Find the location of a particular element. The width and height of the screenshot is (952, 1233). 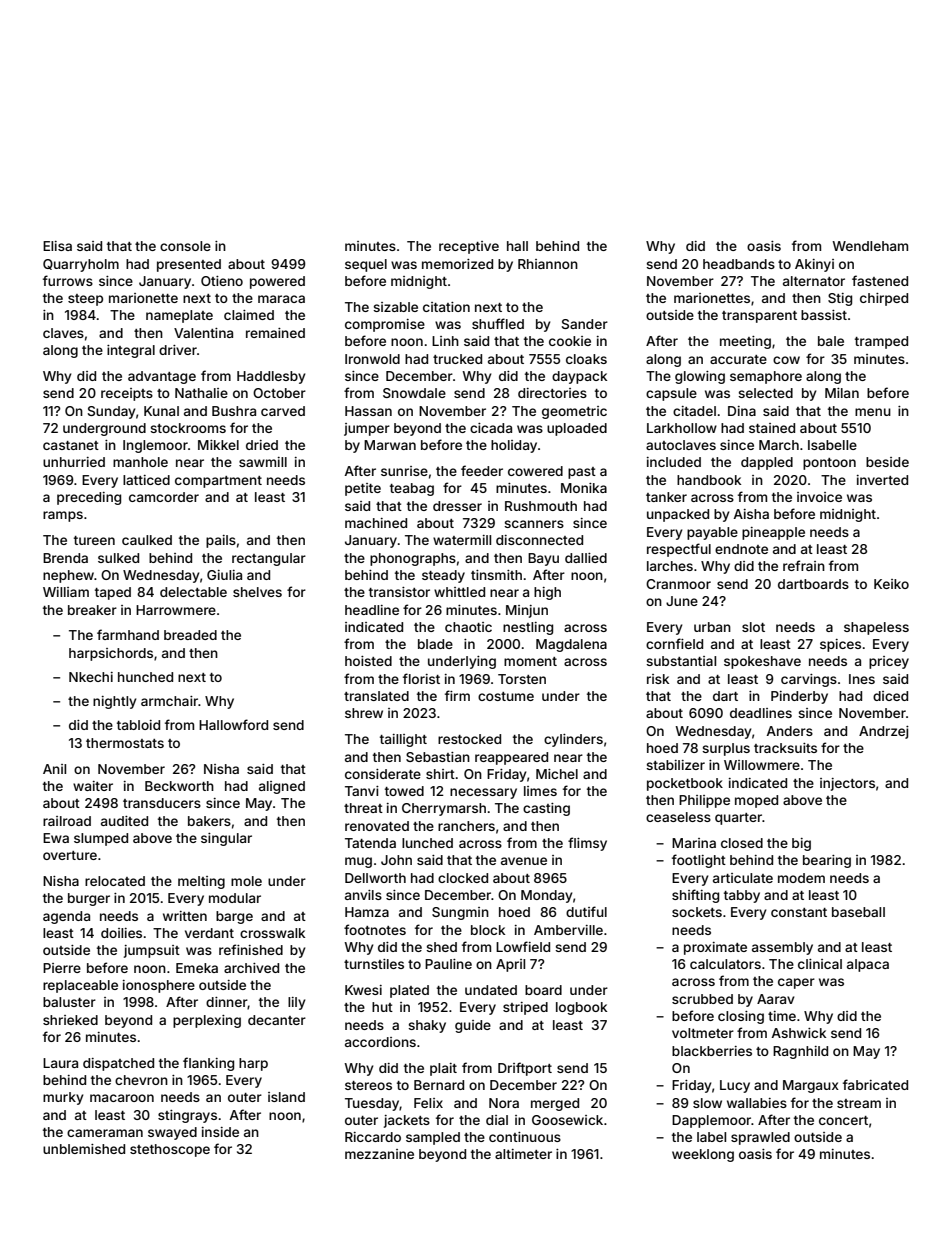

thermostats is located at coordinates (125, 743).
